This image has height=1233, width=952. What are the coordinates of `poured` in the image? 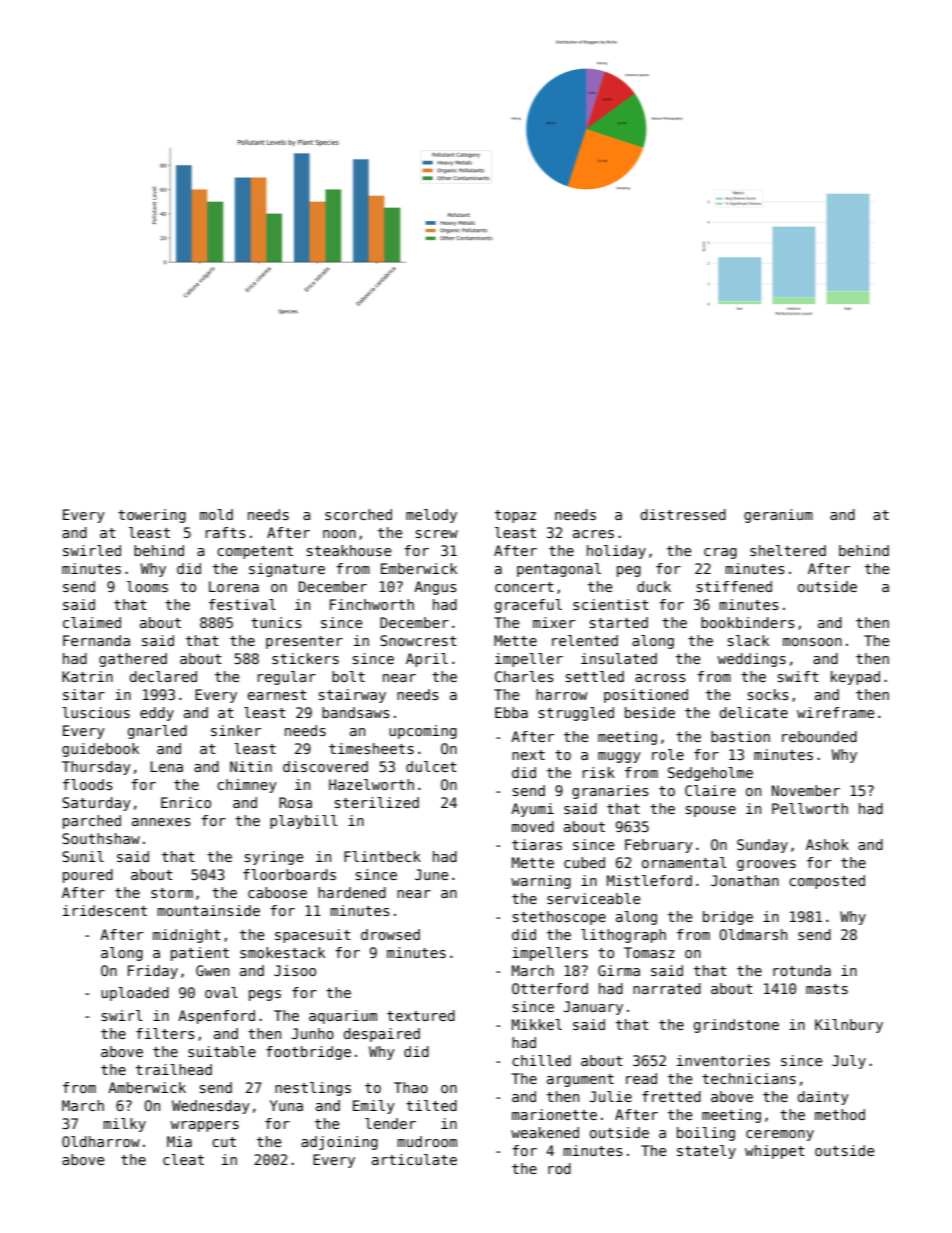 It's located at (88, 876).
